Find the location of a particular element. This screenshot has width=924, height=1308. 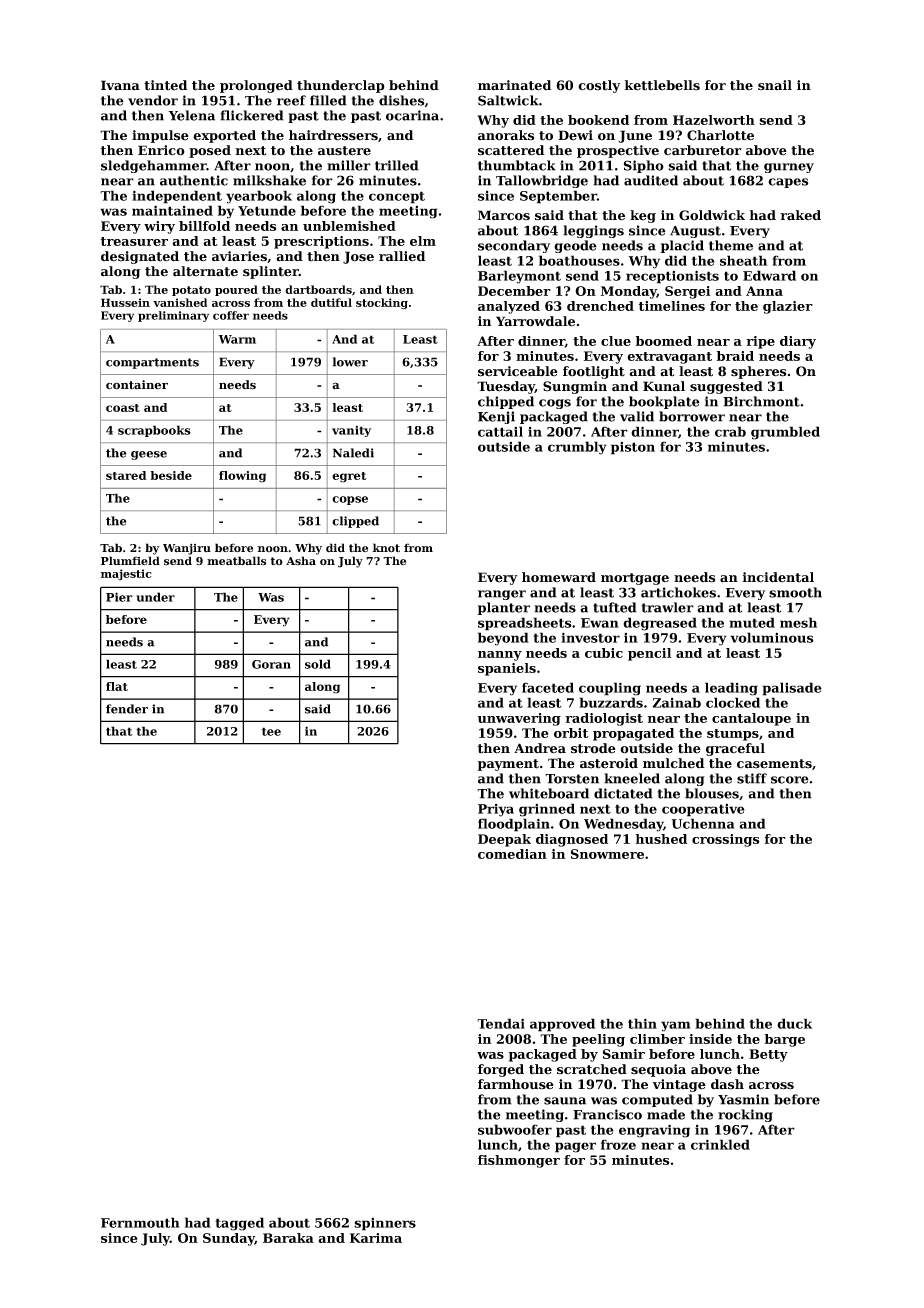

tagged is located at coordinates (239, 1224).
